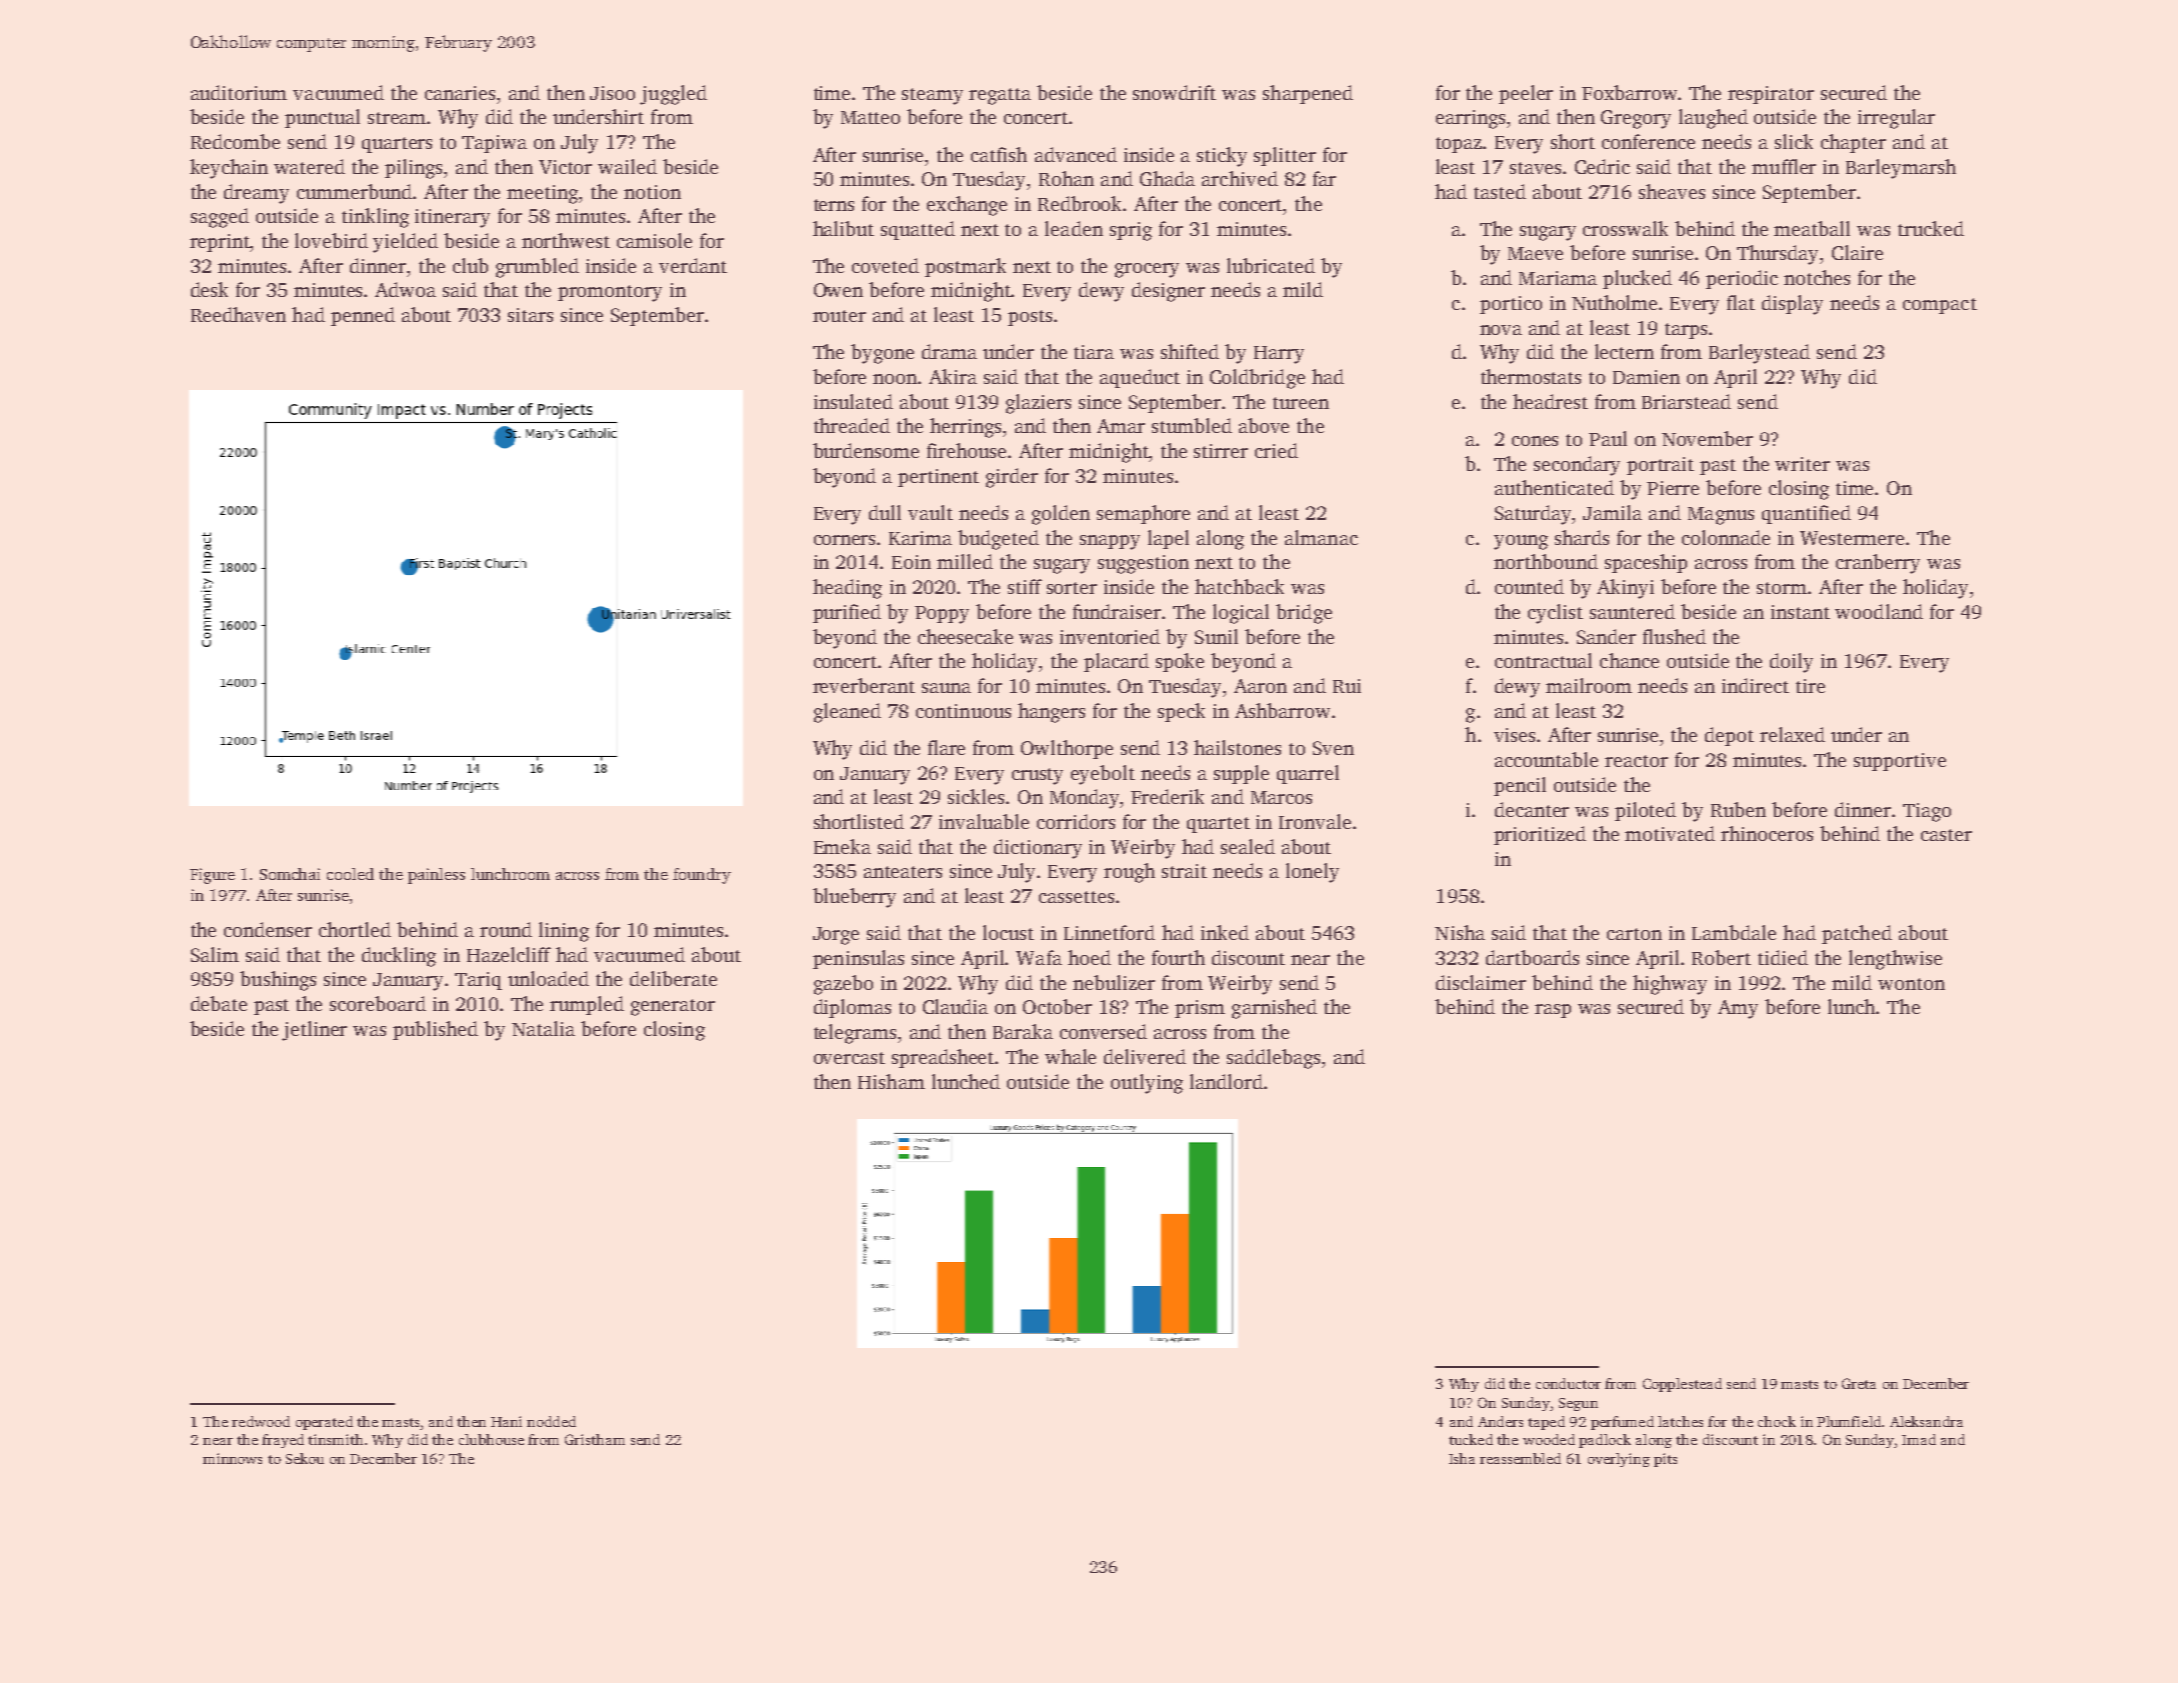 The width and height of the page is (2178, 1683). I want to click on lining, so click(564, 932).
